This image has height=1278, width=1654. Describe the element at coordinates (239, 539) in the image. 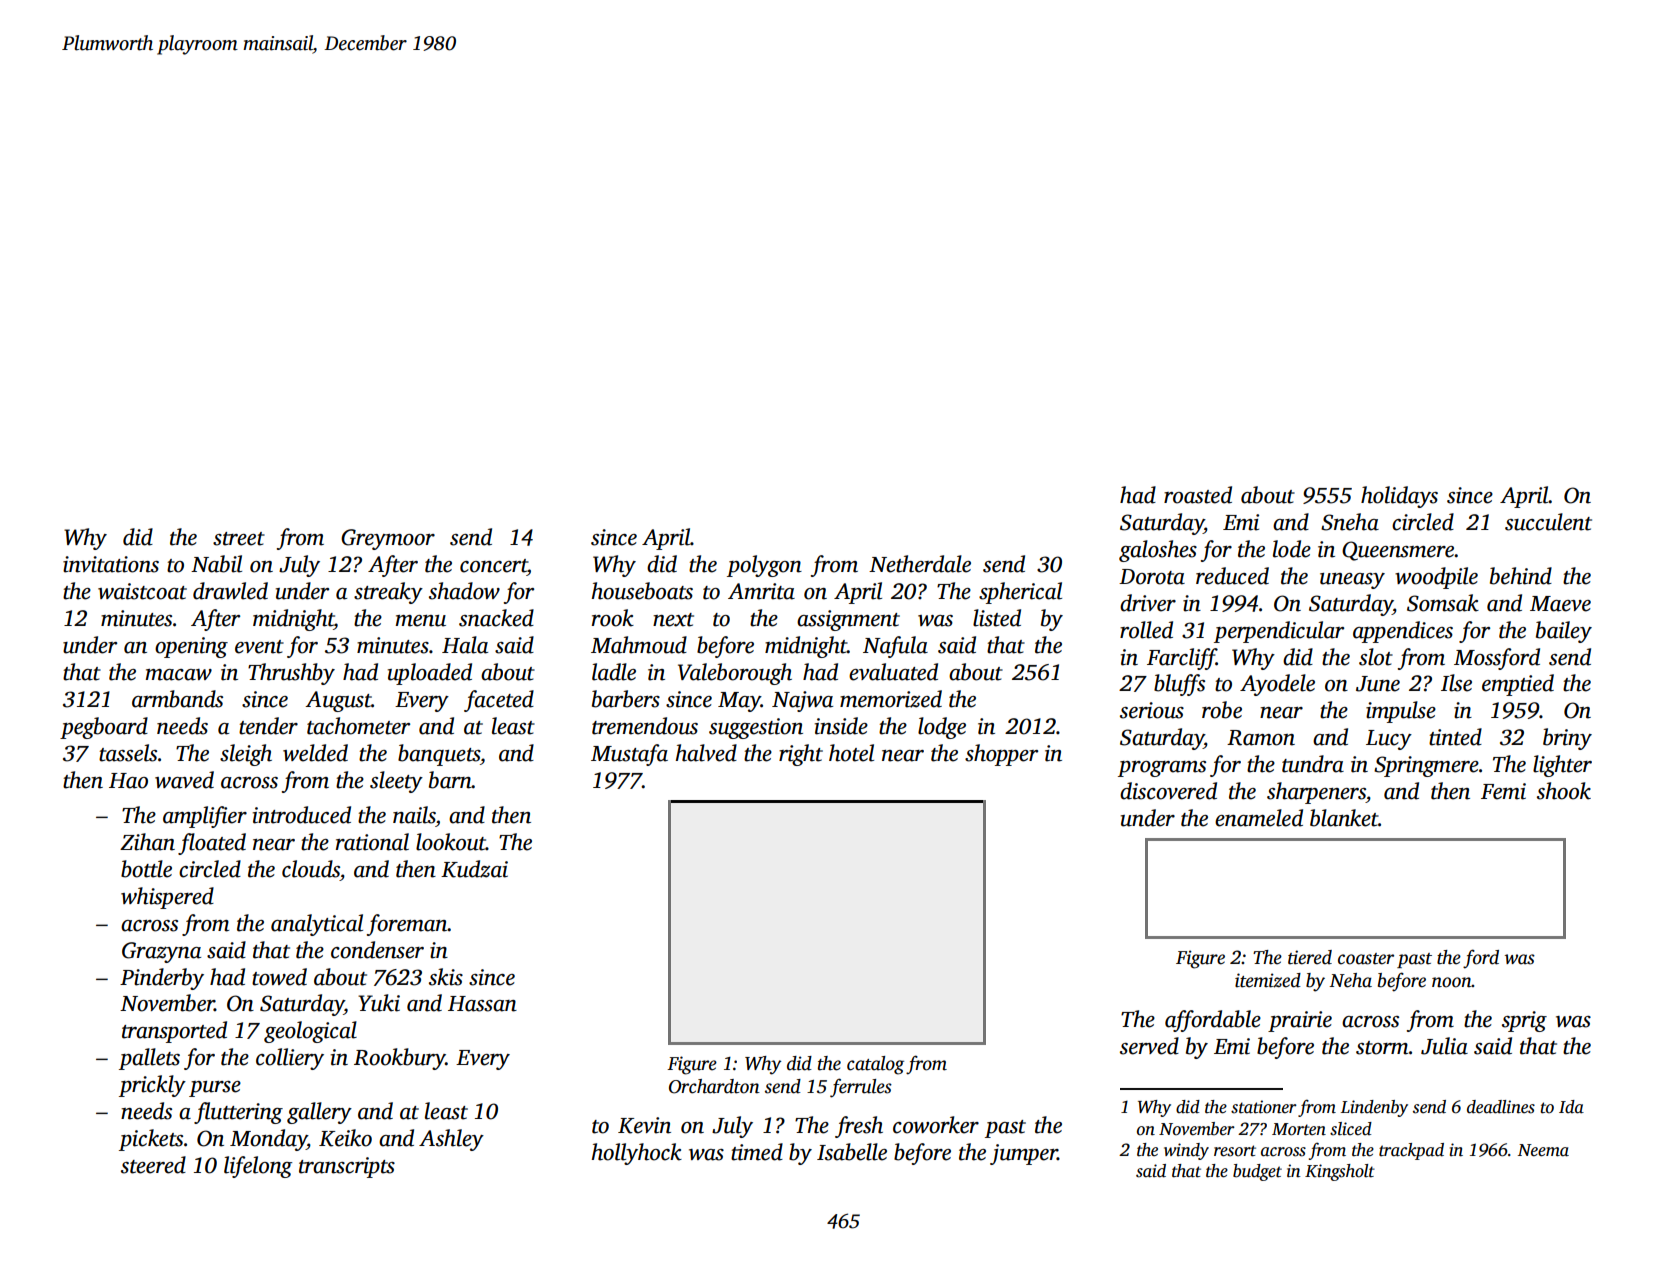

I see `street` at that location.
